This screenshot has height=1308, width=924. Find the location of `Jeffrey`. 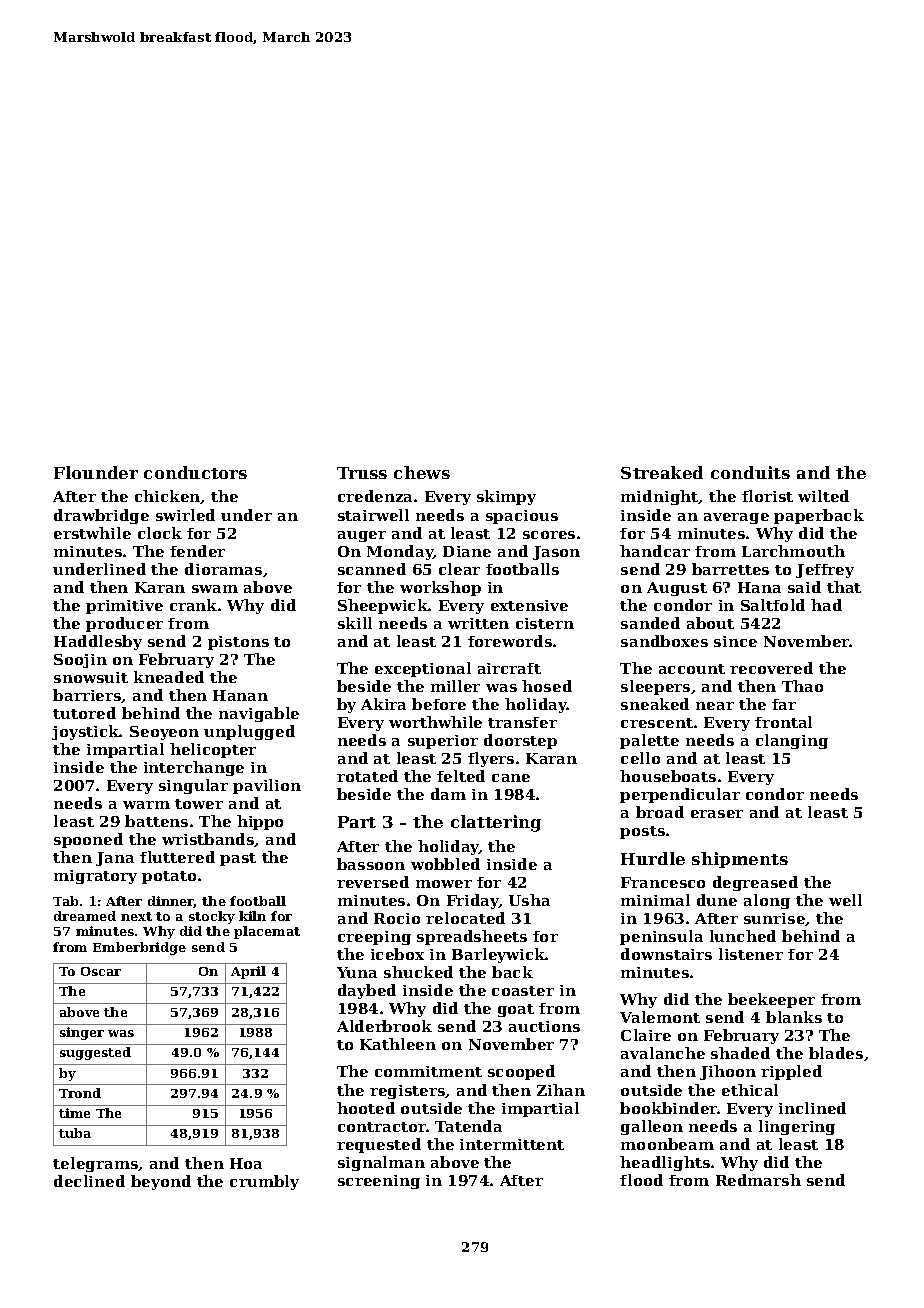

Jeffrey is located at coordinates (825, 571).
